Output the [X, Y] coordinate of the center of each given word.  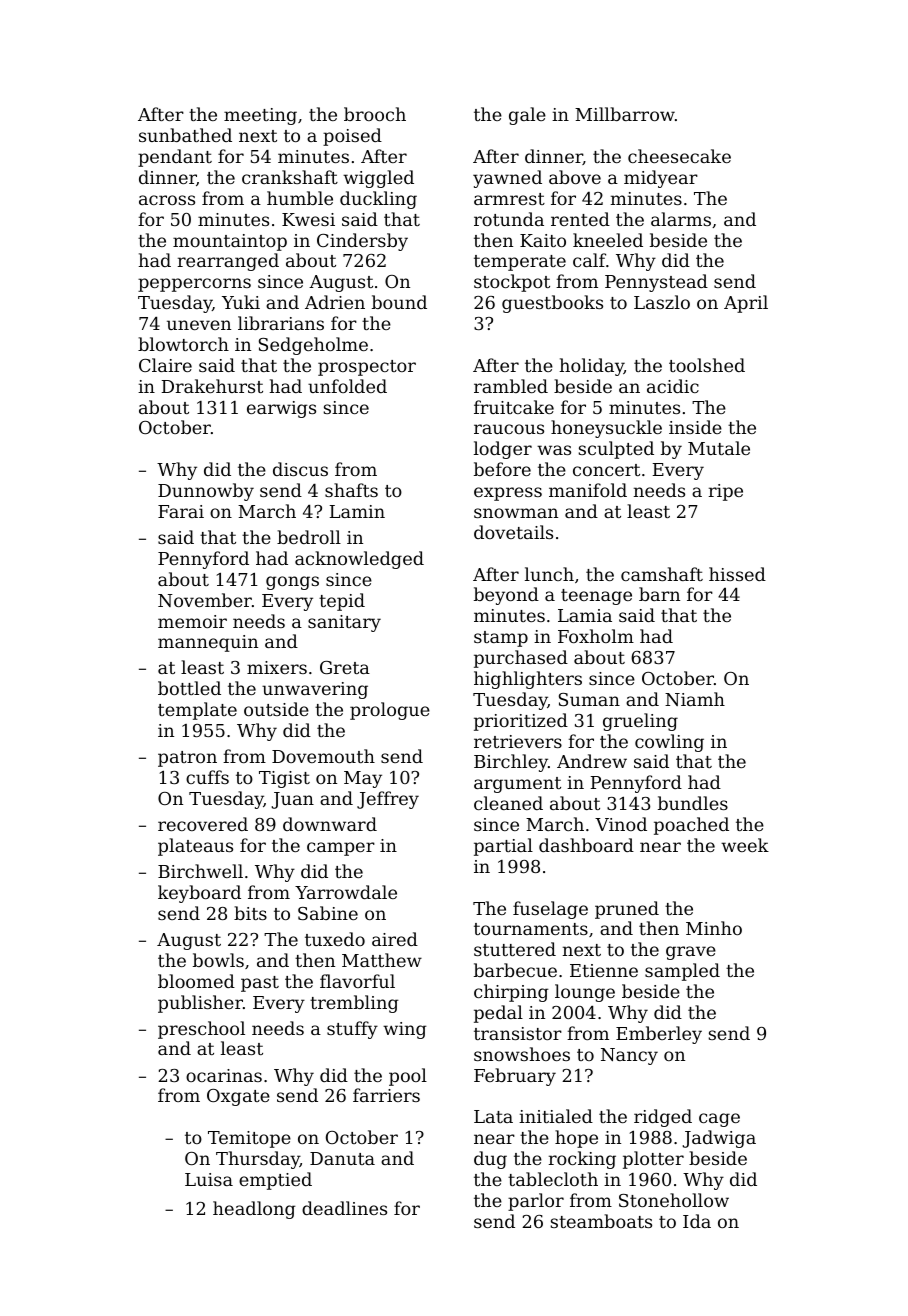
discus [300, 469]
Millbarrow [625, 114]
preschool [201, 1030]
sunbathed [185, 135]
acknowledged [359, 560]
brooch [375, 114]
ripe [726, 492]
